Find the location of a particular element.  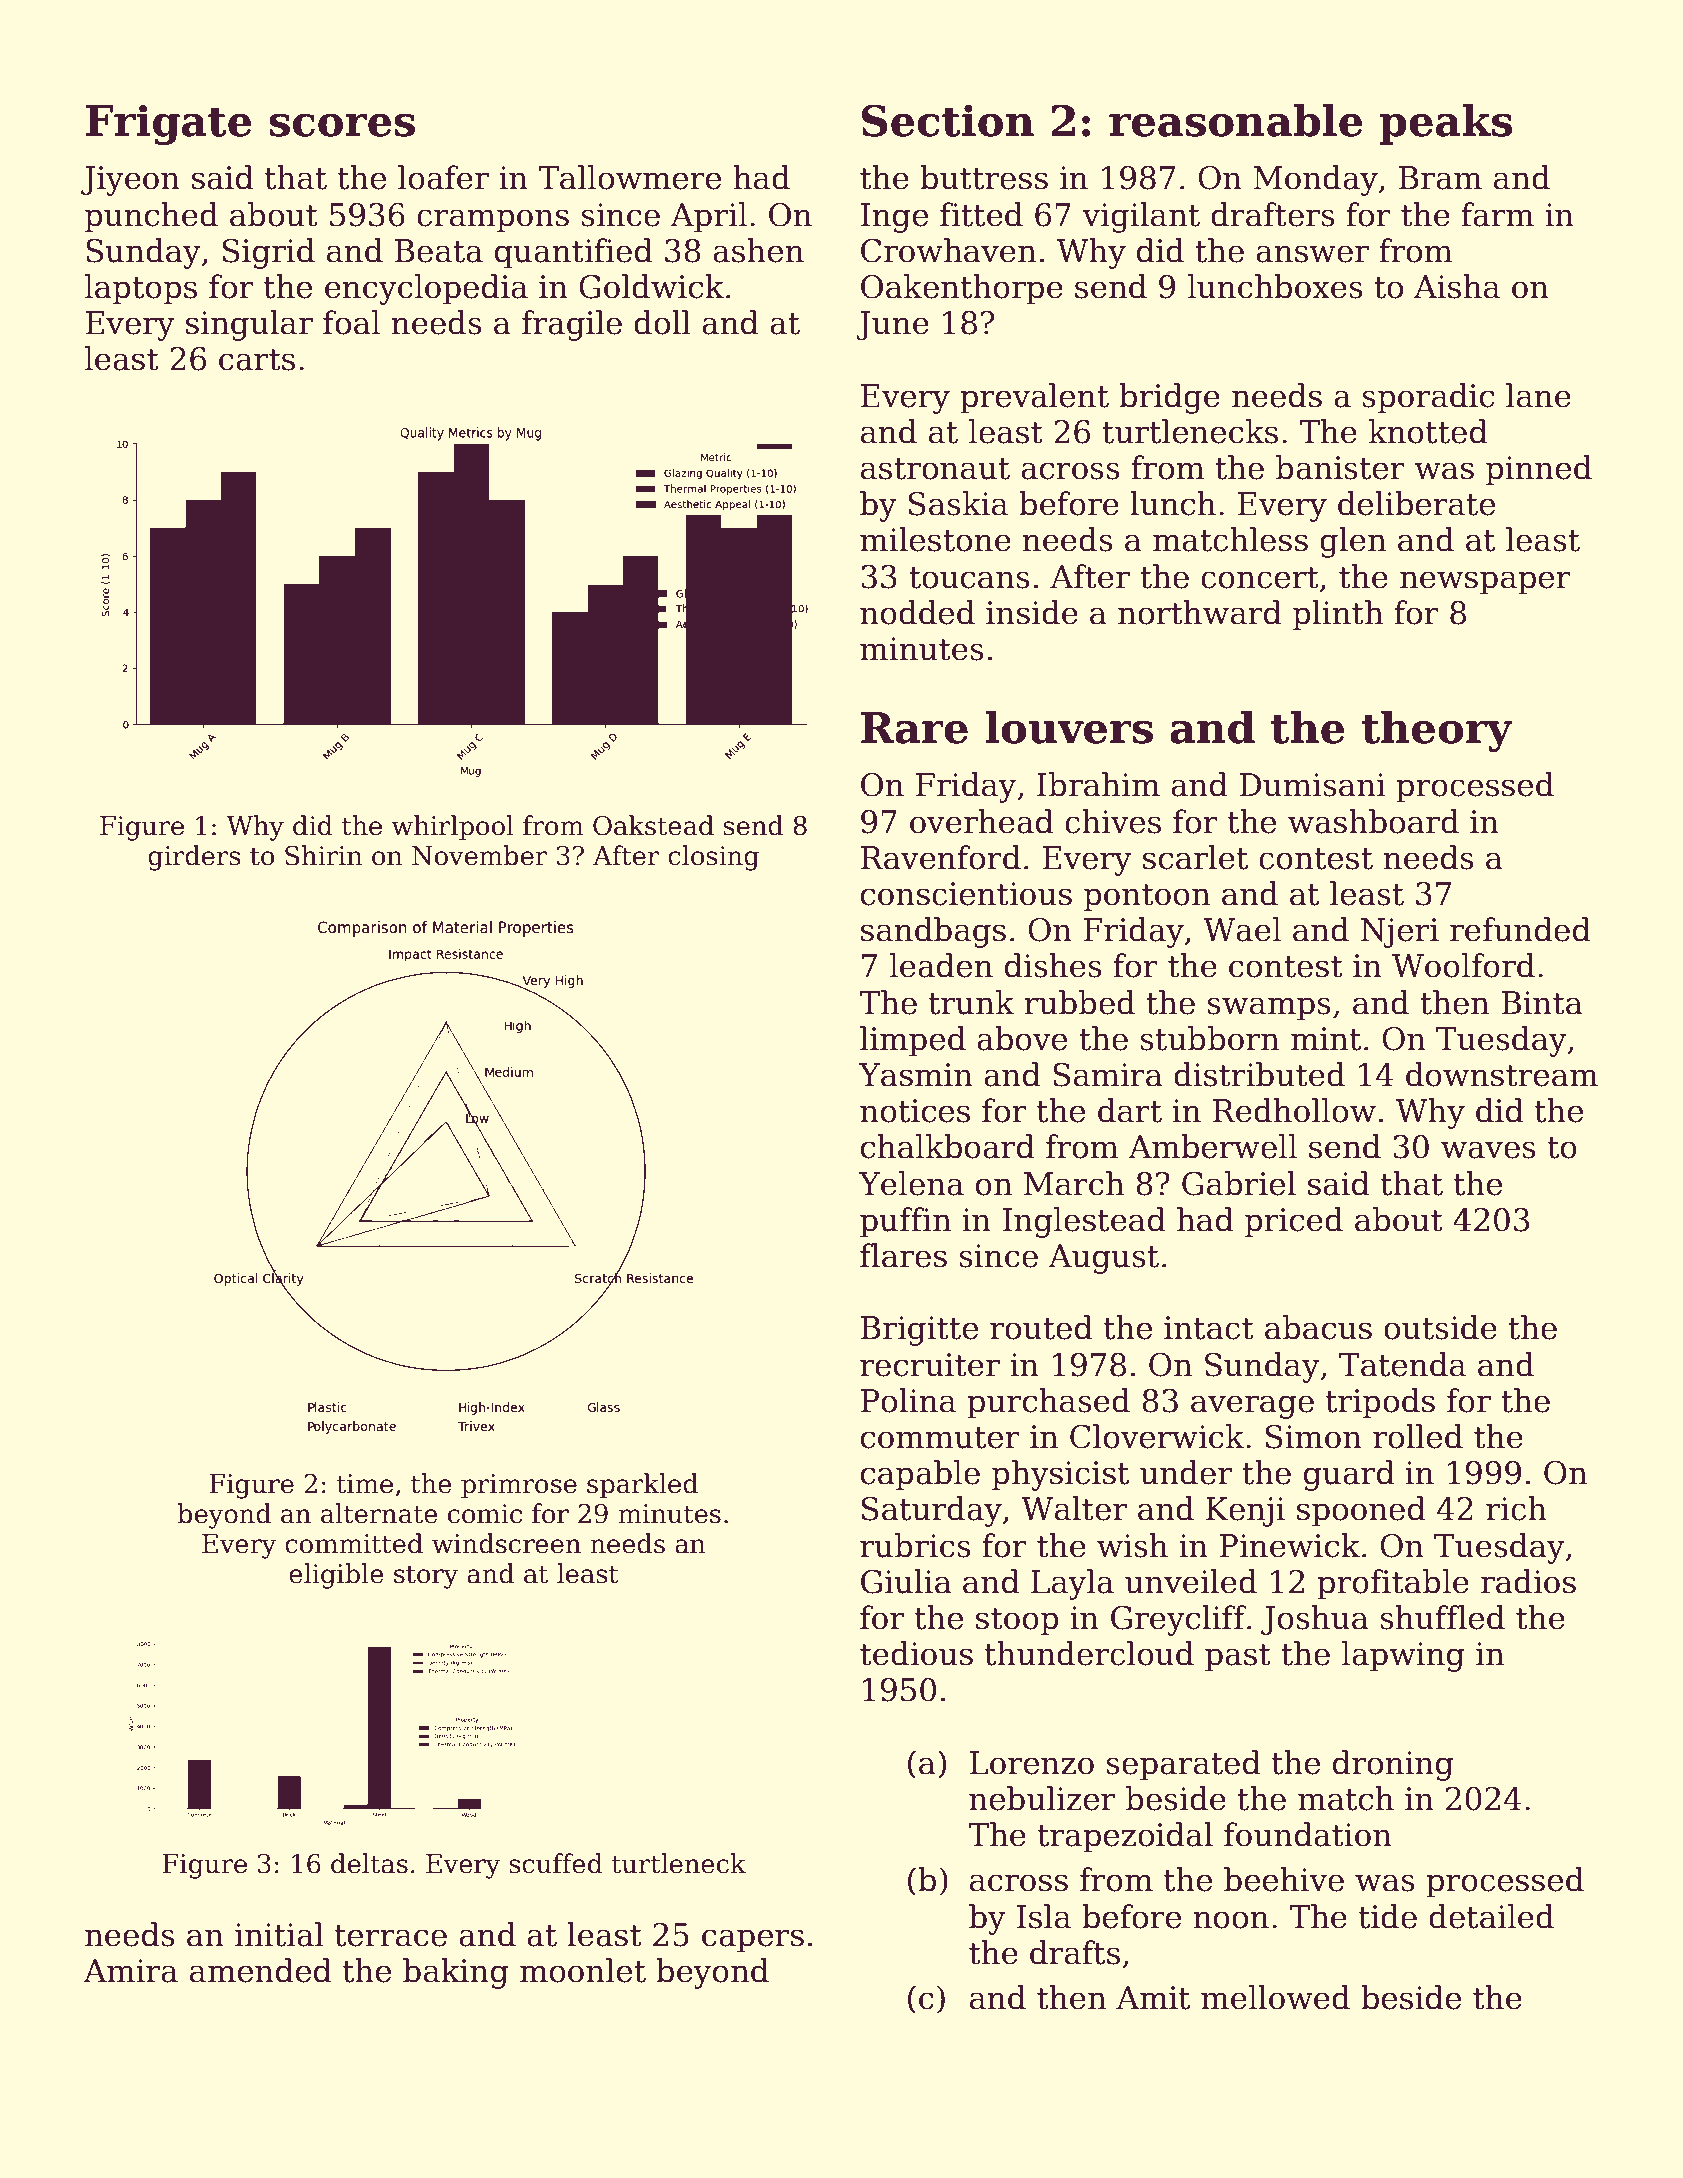

puffin is located at coordinates (905, 1222).
